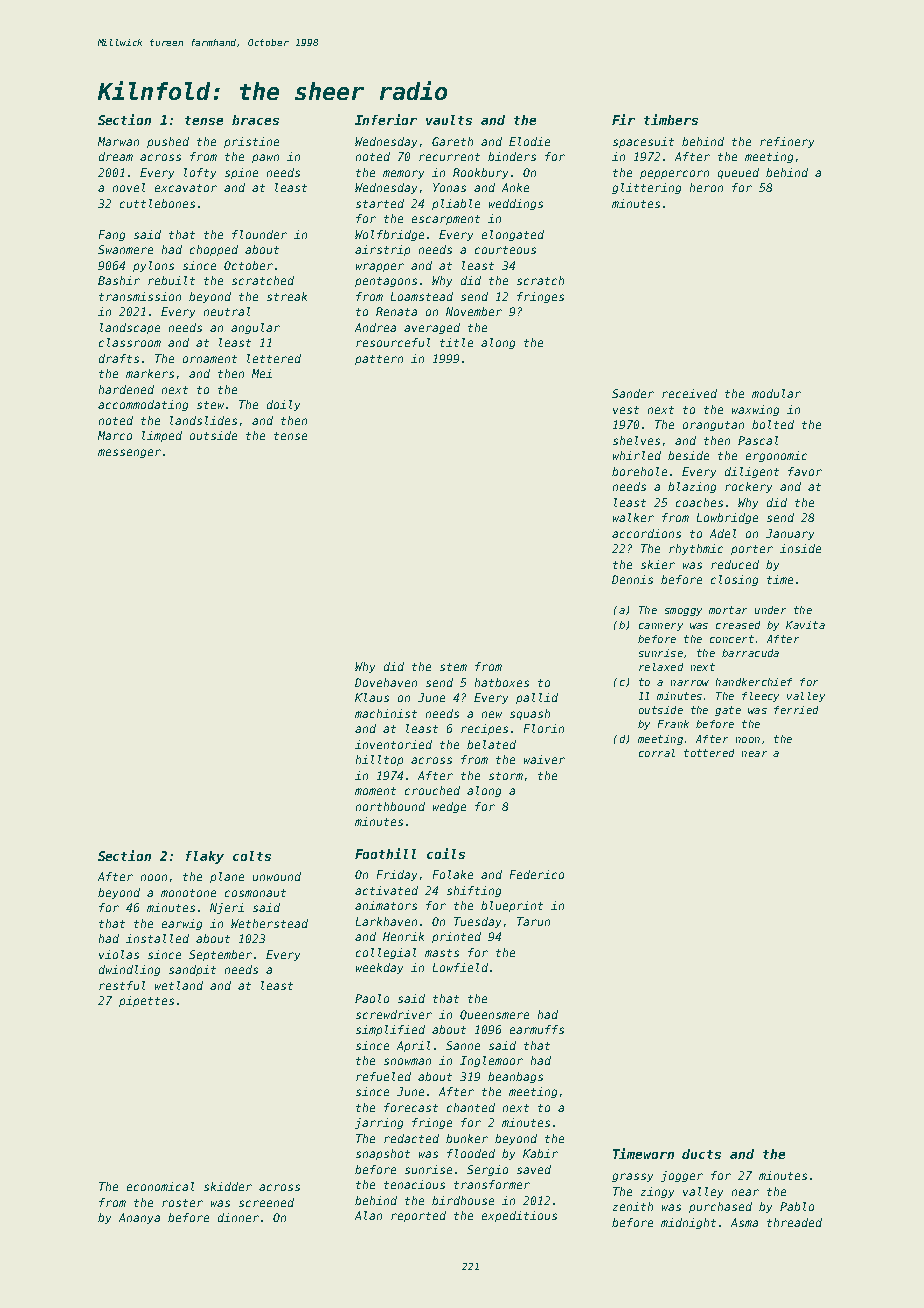  What do you see at coordinates (386, 119) in the screenshot?
I see `Inferior` at bounding box center [386, 119].
